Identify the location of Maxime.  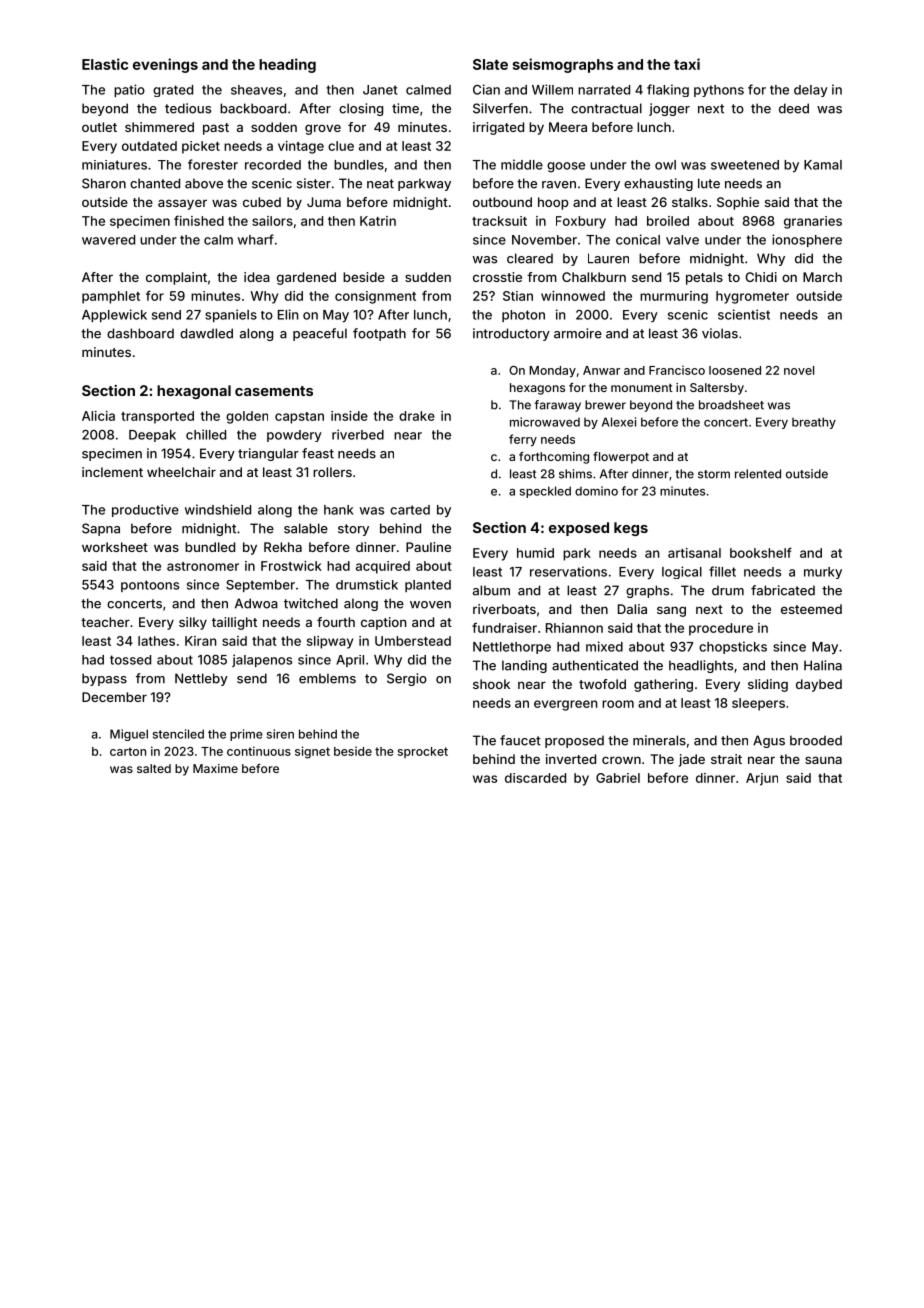
(215, 768).
